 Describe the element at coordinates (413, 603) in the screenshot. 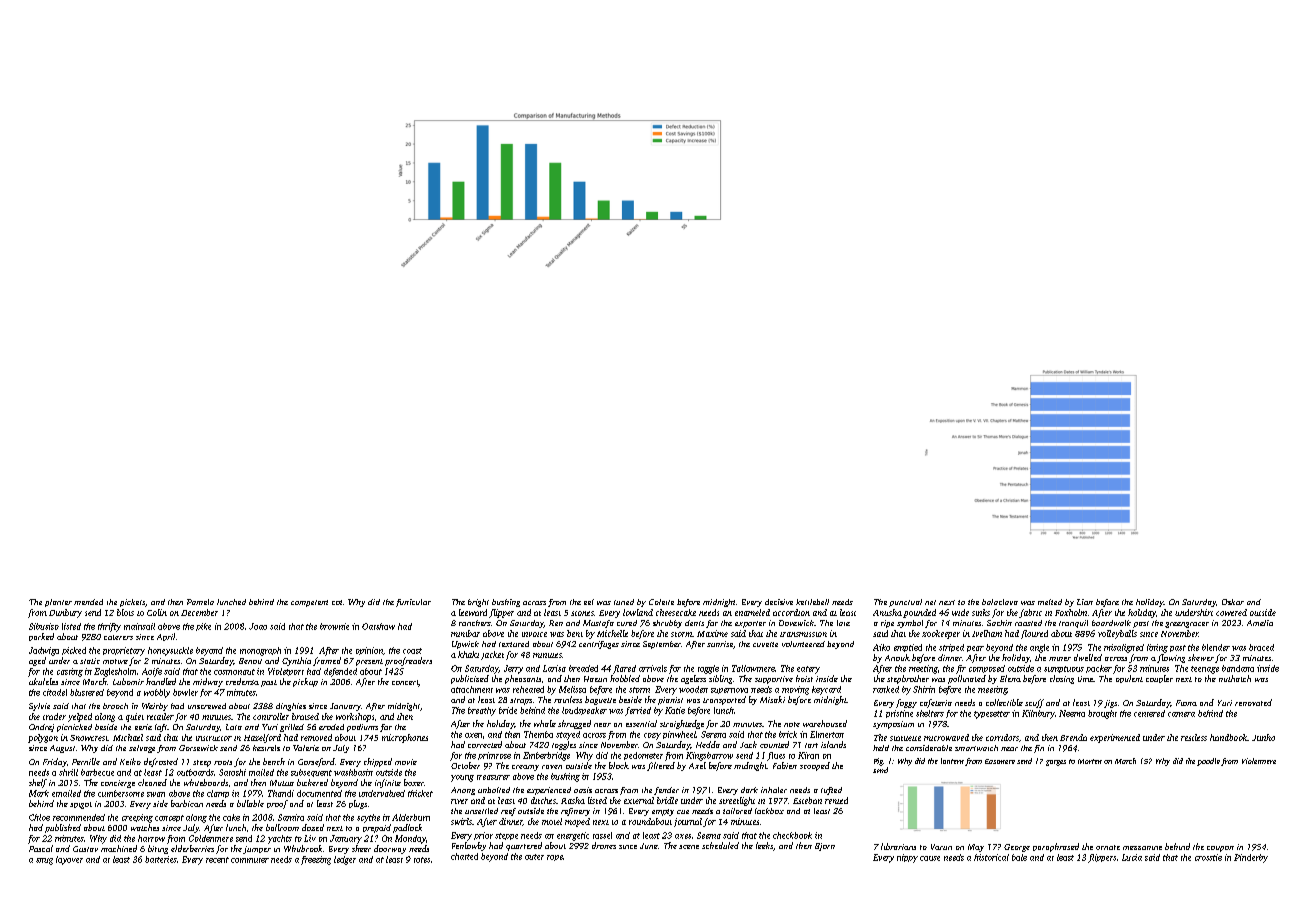

I see `funicular` at that location.
